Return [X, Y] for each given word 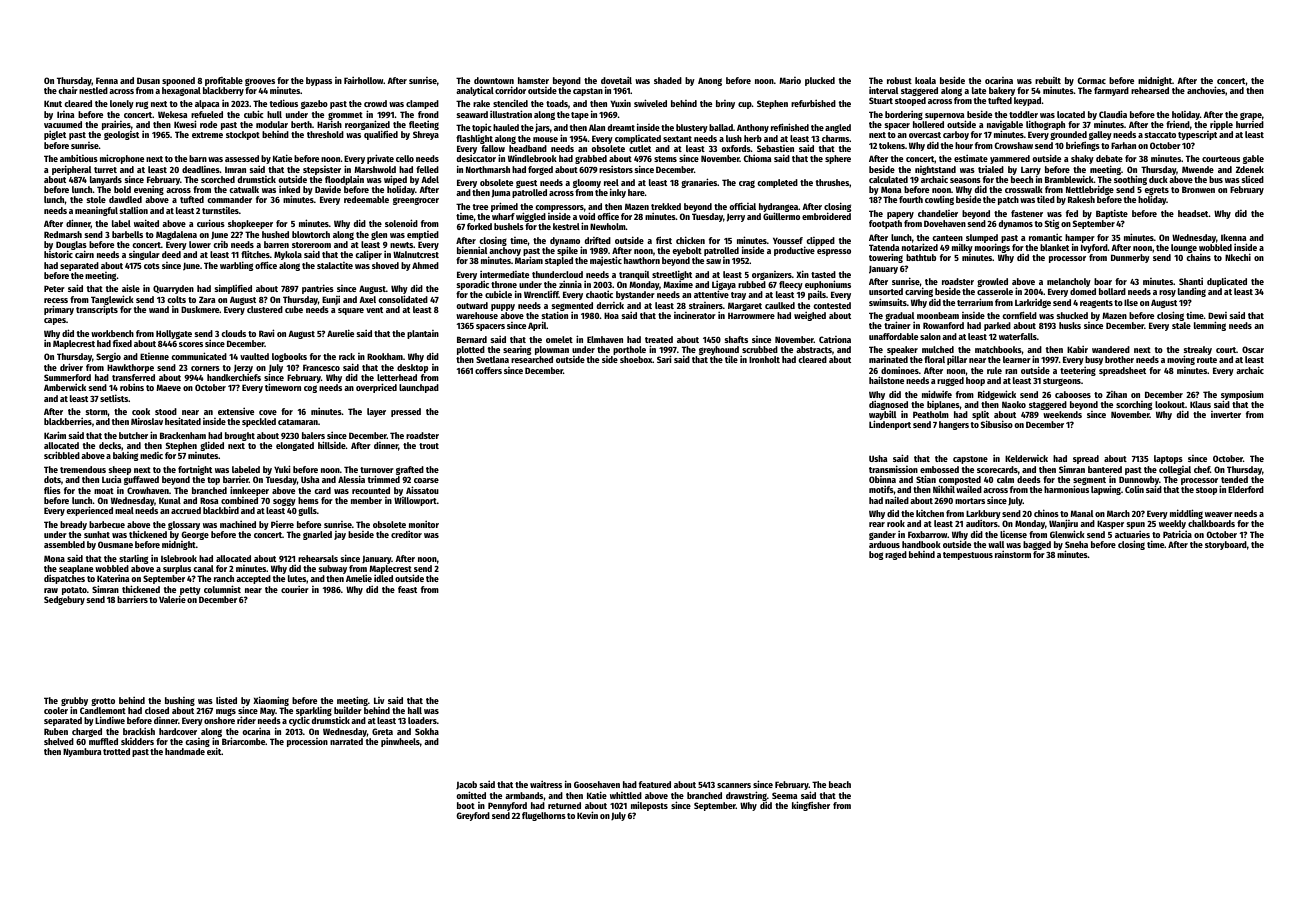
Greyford [473, 816]
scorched [218, 179]
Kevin [587, 815]
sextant [677, 139]
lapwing [1106, 490]
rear [877, 524]
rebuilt [1048, 80]
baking [125, 456]
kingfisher [811, 806]
